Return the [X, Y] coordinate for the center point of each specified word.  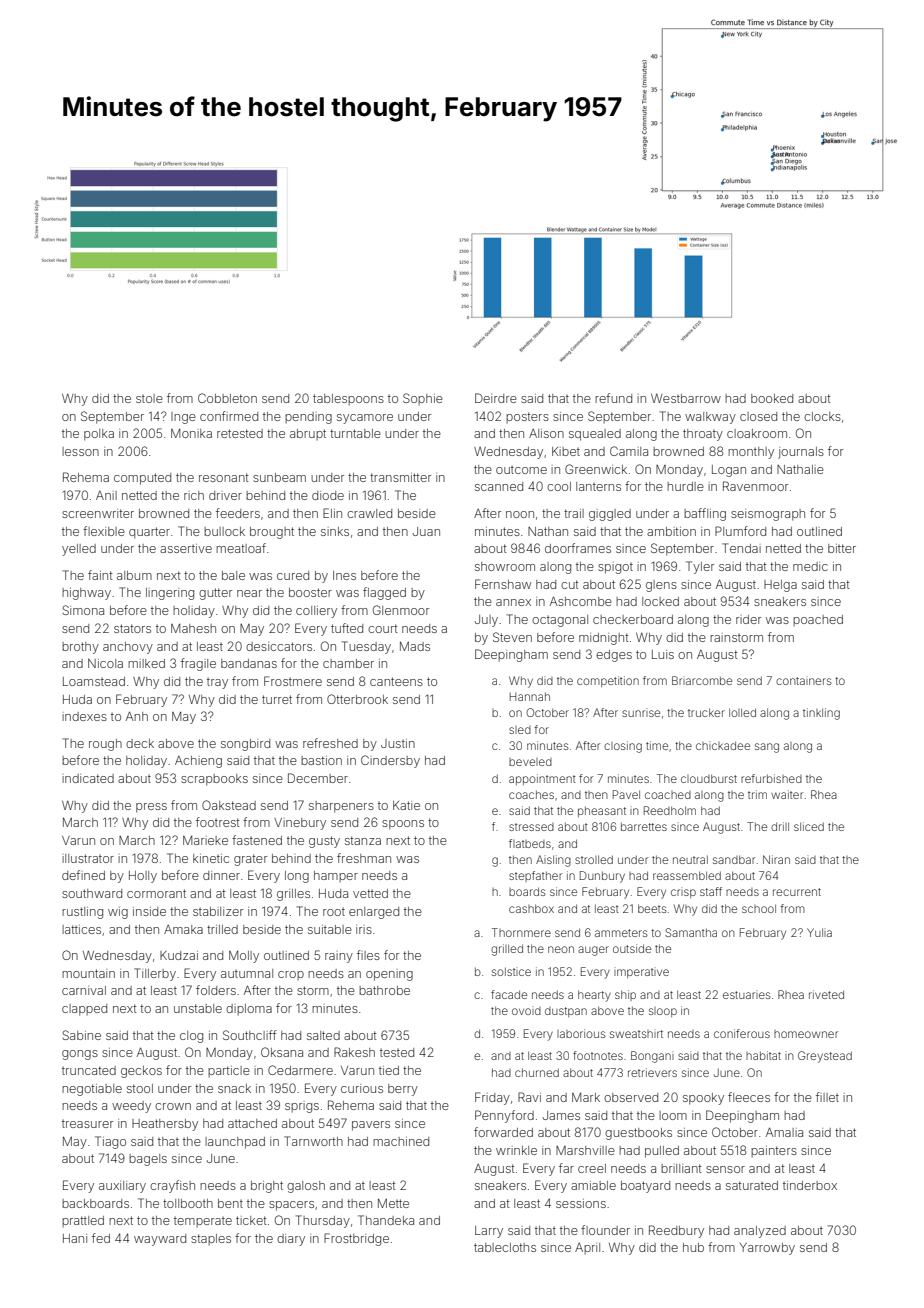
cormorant [156, 893]
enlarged [374, 913]
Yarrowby [767, 1249]
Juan [426, 531]
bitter [842, 548]
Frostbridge [356, 1239]
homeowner [806, 1034]
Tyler [700, 567]
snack [234, 1088]
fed [101, 1238]
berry [403, 1090]
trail [574, 513]
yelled [79, 550]
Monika [191, 433]
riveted [826, 994]
